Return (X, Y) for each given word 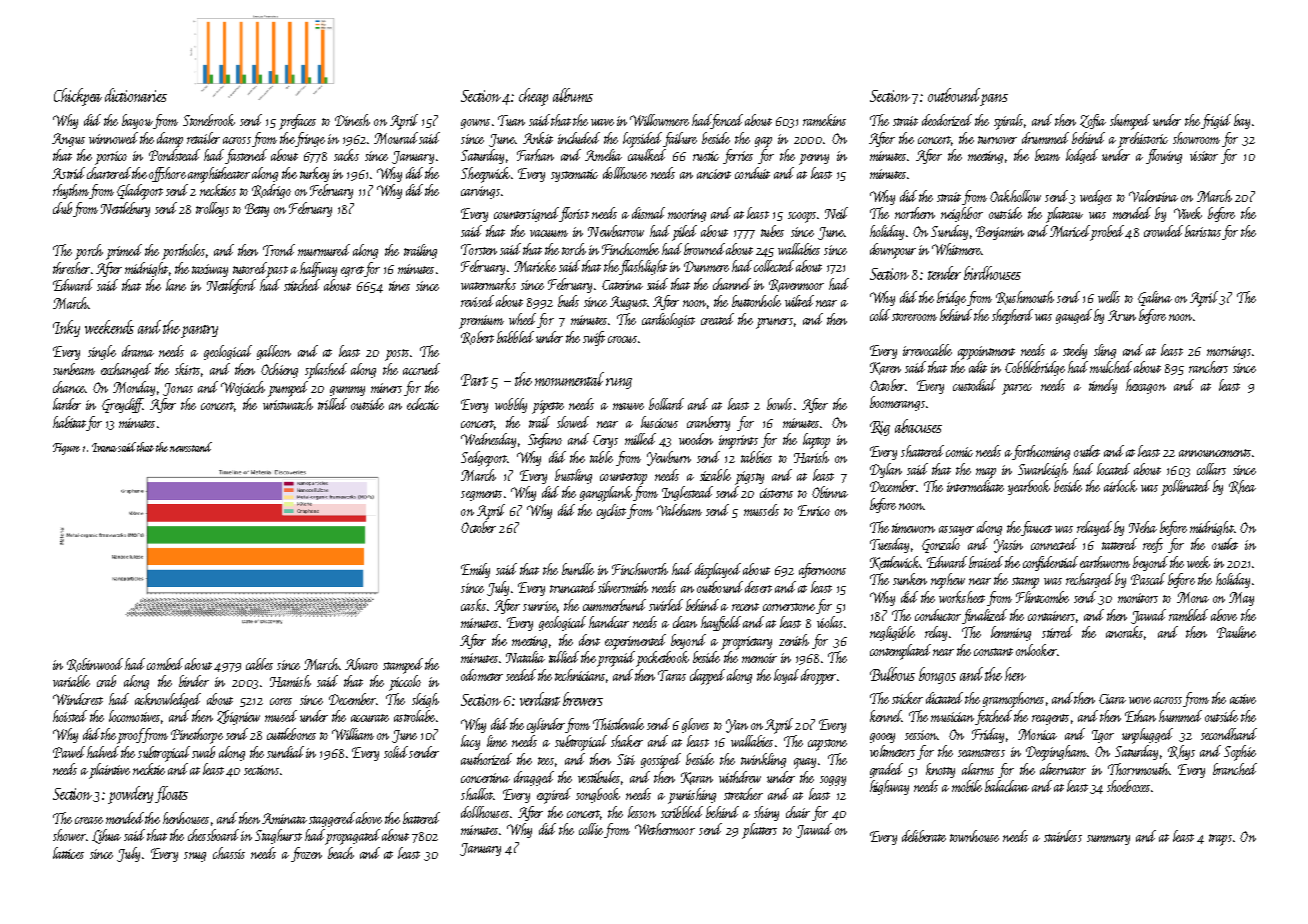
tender (944, 273)
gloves (695, 725)
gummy (347, 391)
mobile (967, 786)
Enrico (814, 510)
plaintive (109, 771)
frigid (1216, 121)
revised (477, 301)
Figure (66, 449)
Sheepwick (485, 175)
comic (959, 452)
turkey (314, 174)
